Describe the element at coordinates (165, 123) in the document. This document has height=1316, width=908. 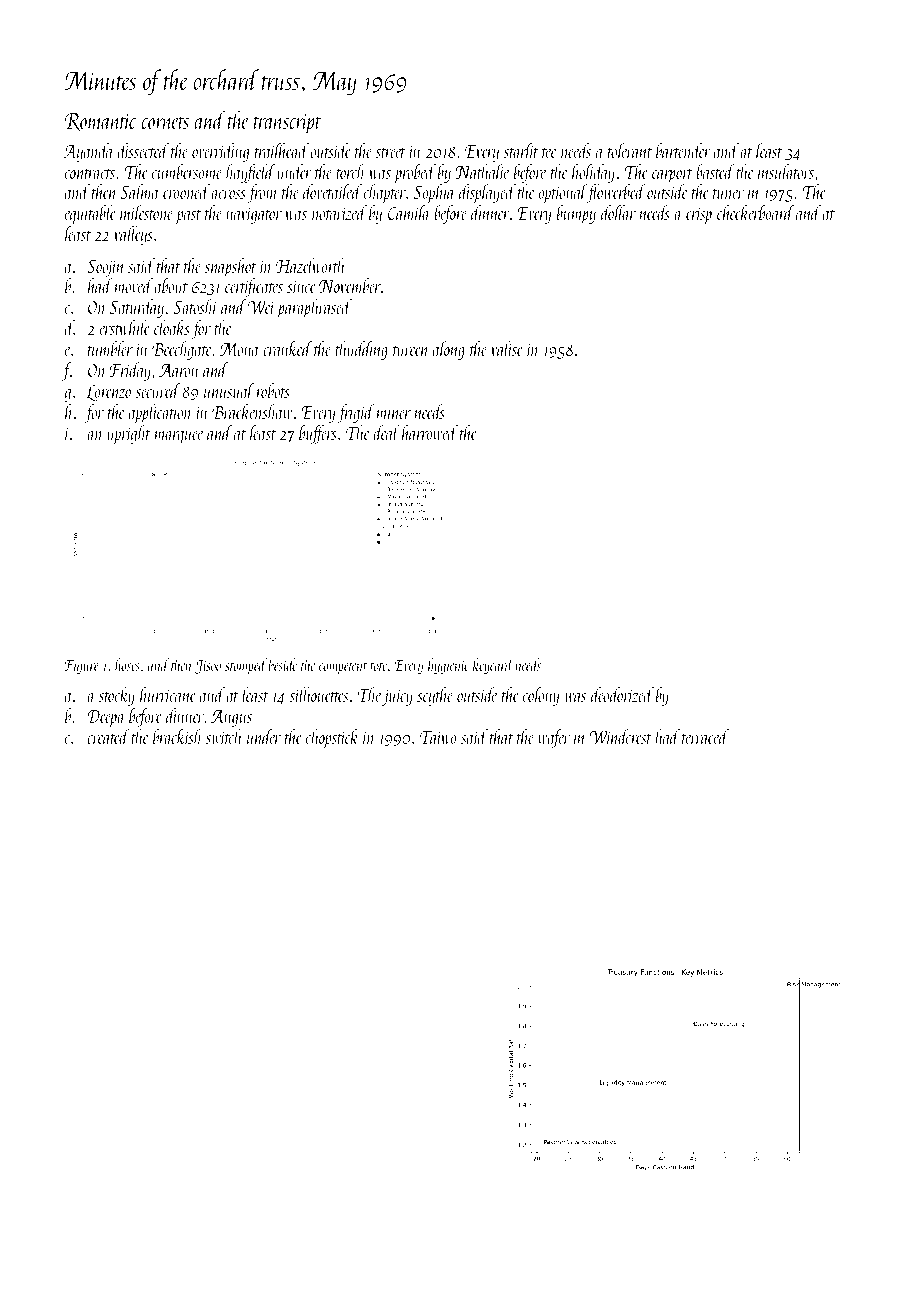
I see `cornets` at that location.
